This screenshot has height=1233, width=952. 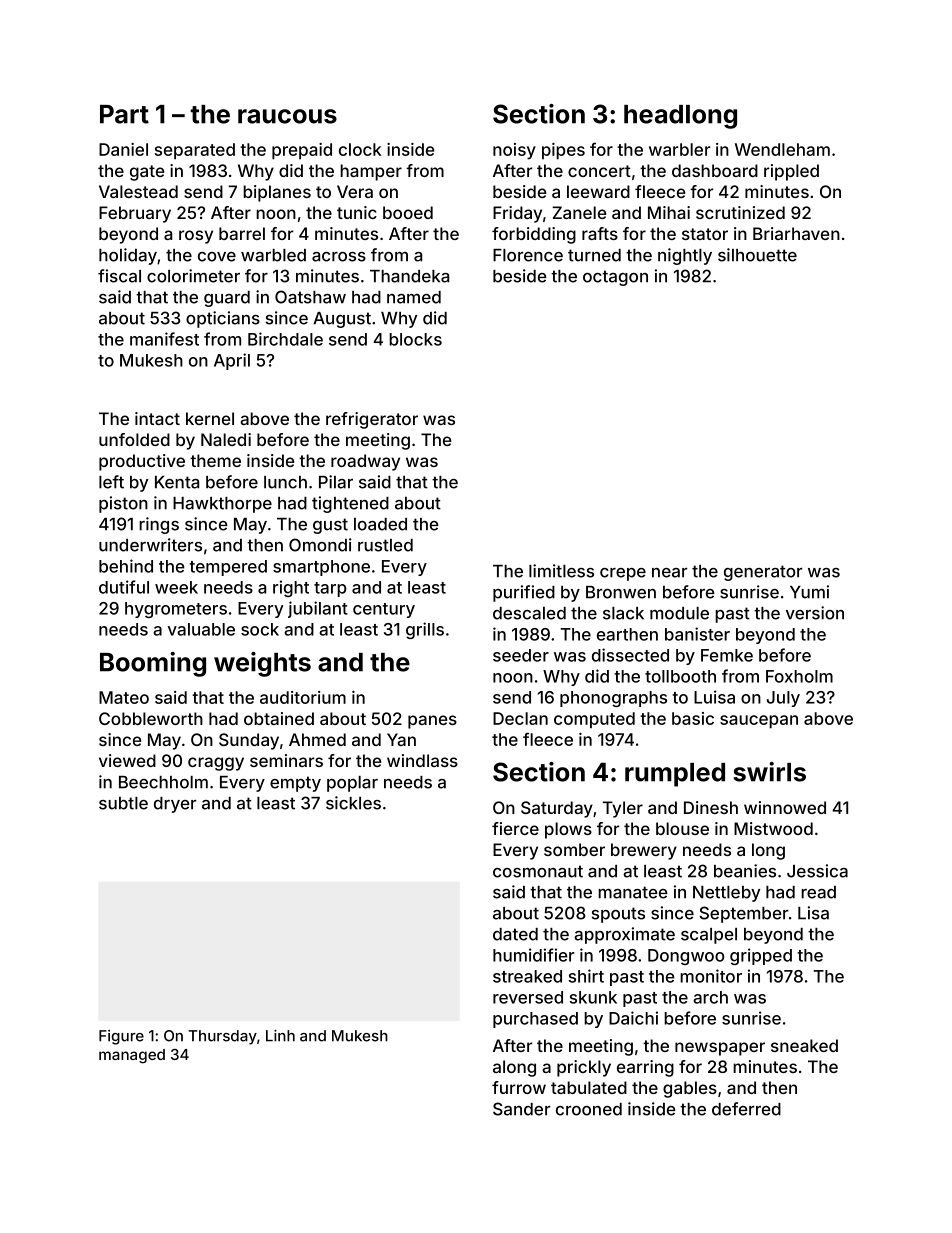 What do you see at coordinates (682, 828) in the screenshot?
I see `blouse` at bounding box center [682, 828].
